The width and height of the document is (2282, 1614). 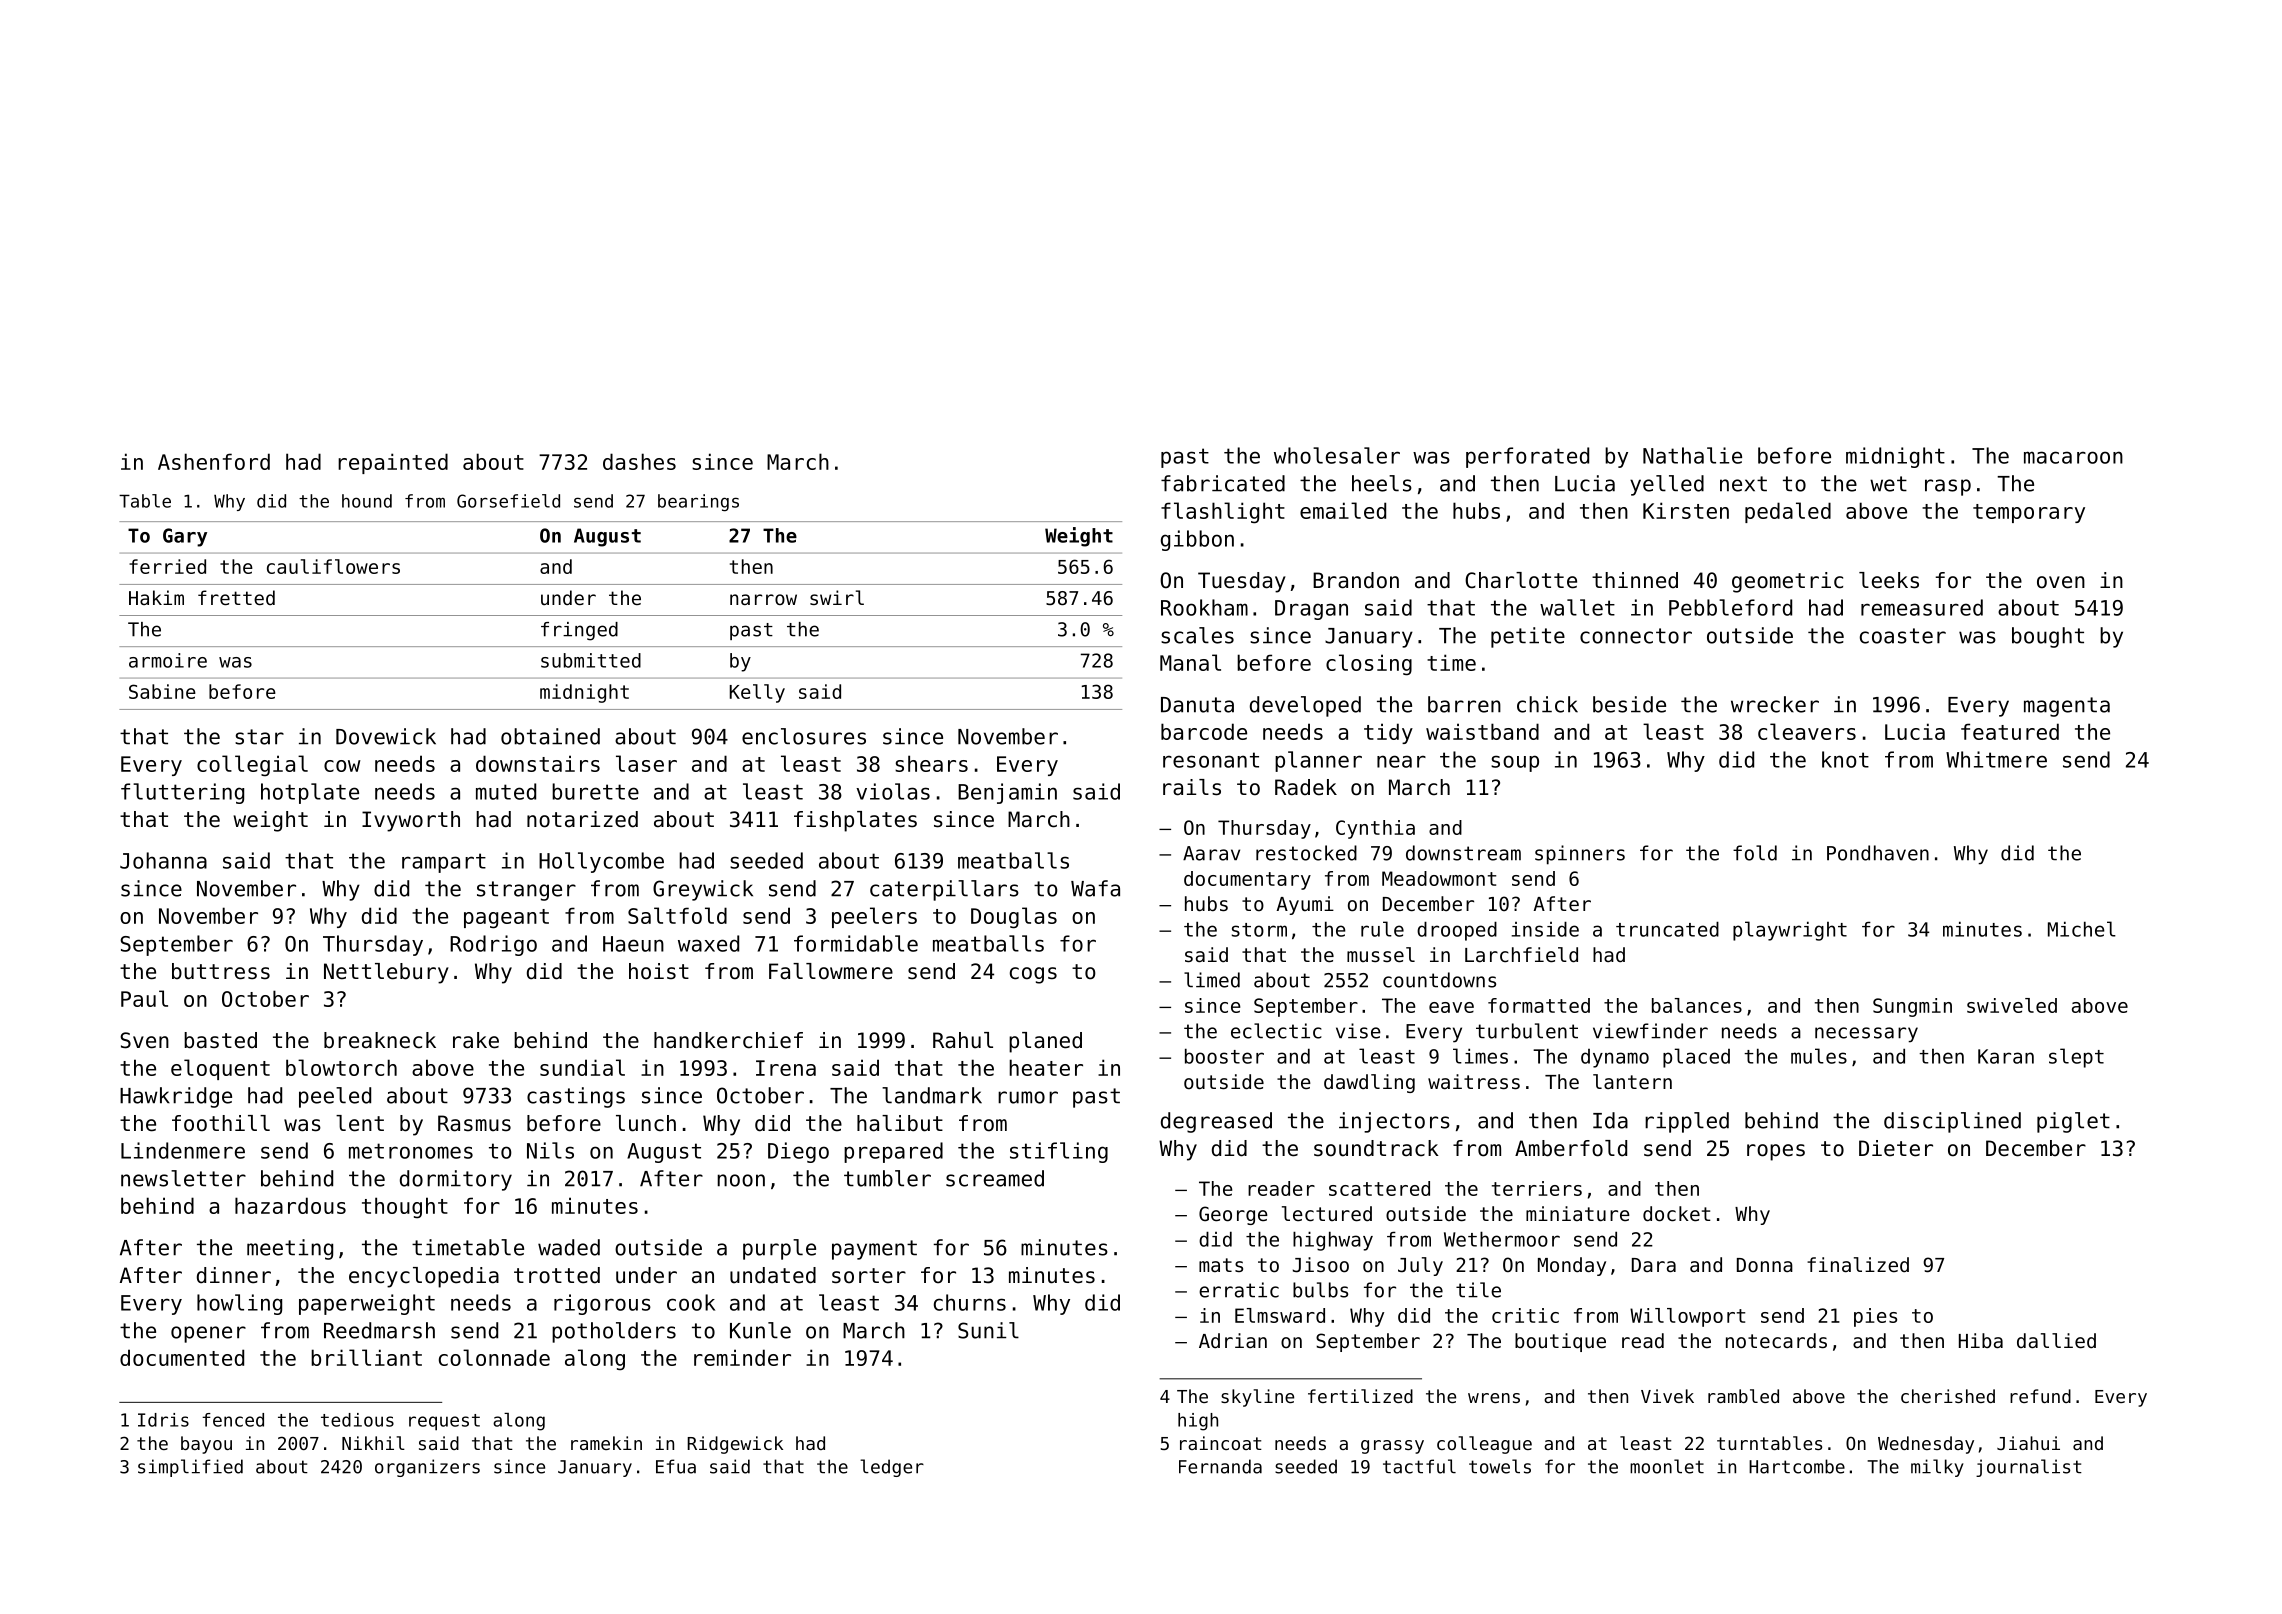 I want to click on hoist, so click(x=659, y=971).
